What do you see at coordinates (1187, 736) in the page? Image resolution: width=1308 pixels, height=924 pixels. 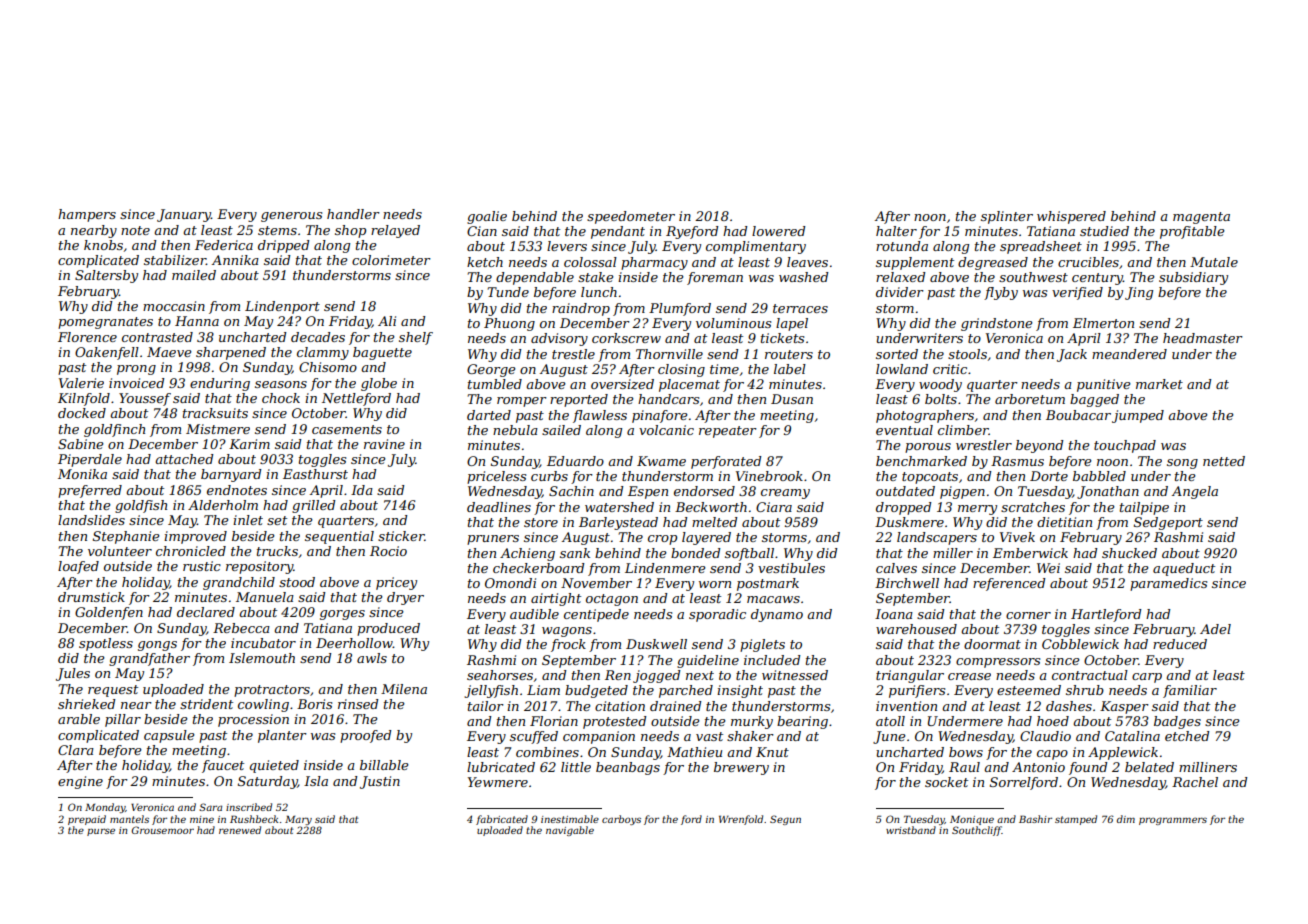 I see `etched` at bounding box center [1187, 736].
